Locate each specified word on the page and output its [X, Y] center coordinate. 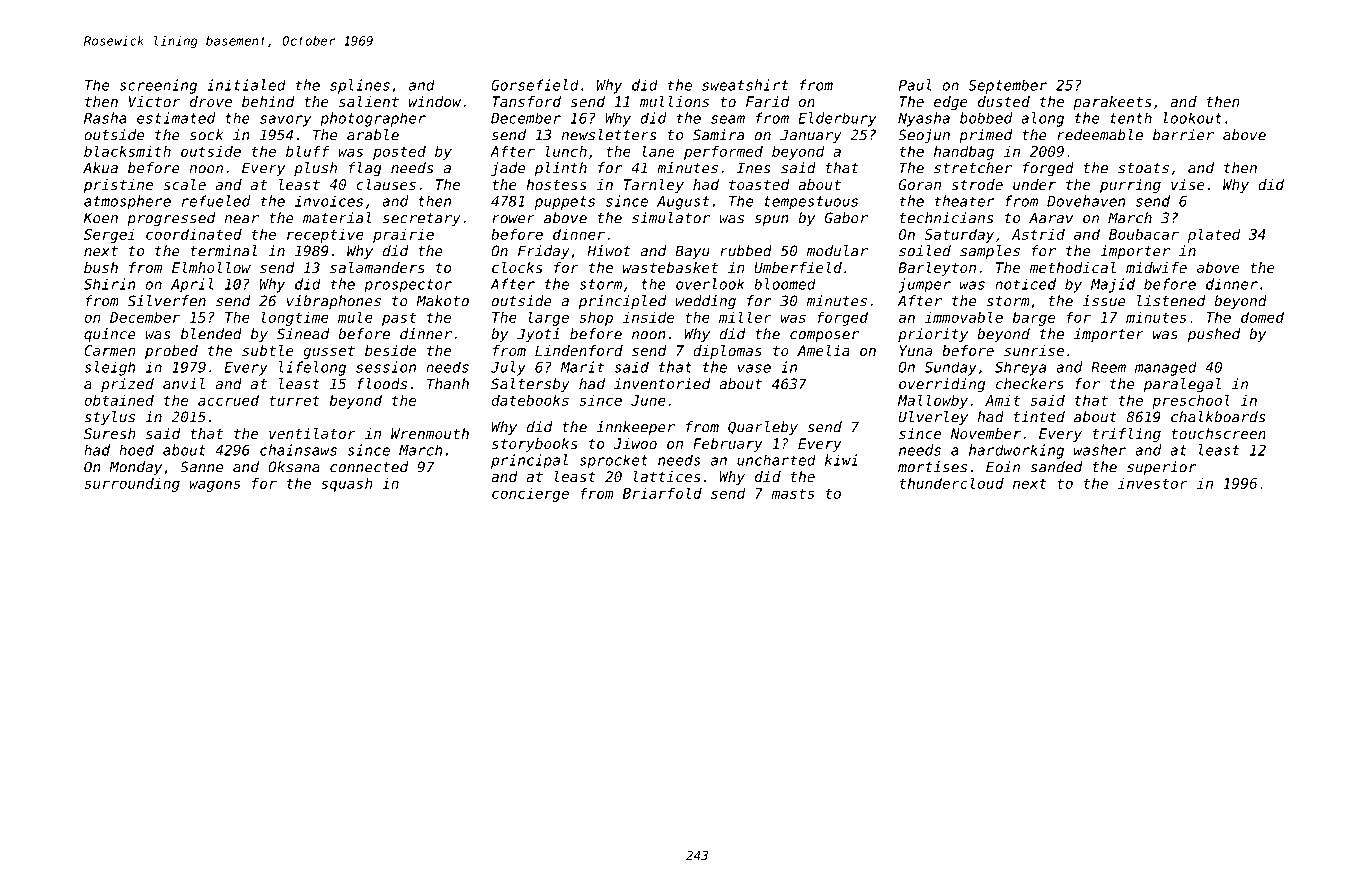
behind [268, 101]
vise [1188, 184]
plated [1214, 235]
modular [837, 251]
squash [347, 485]
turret [294, 400]
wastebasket [670, 267]
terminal [223, 251]
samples [990, 252]
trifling [1127, 435]
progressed [171, 219]
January [811, 136]
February [728, 445]
